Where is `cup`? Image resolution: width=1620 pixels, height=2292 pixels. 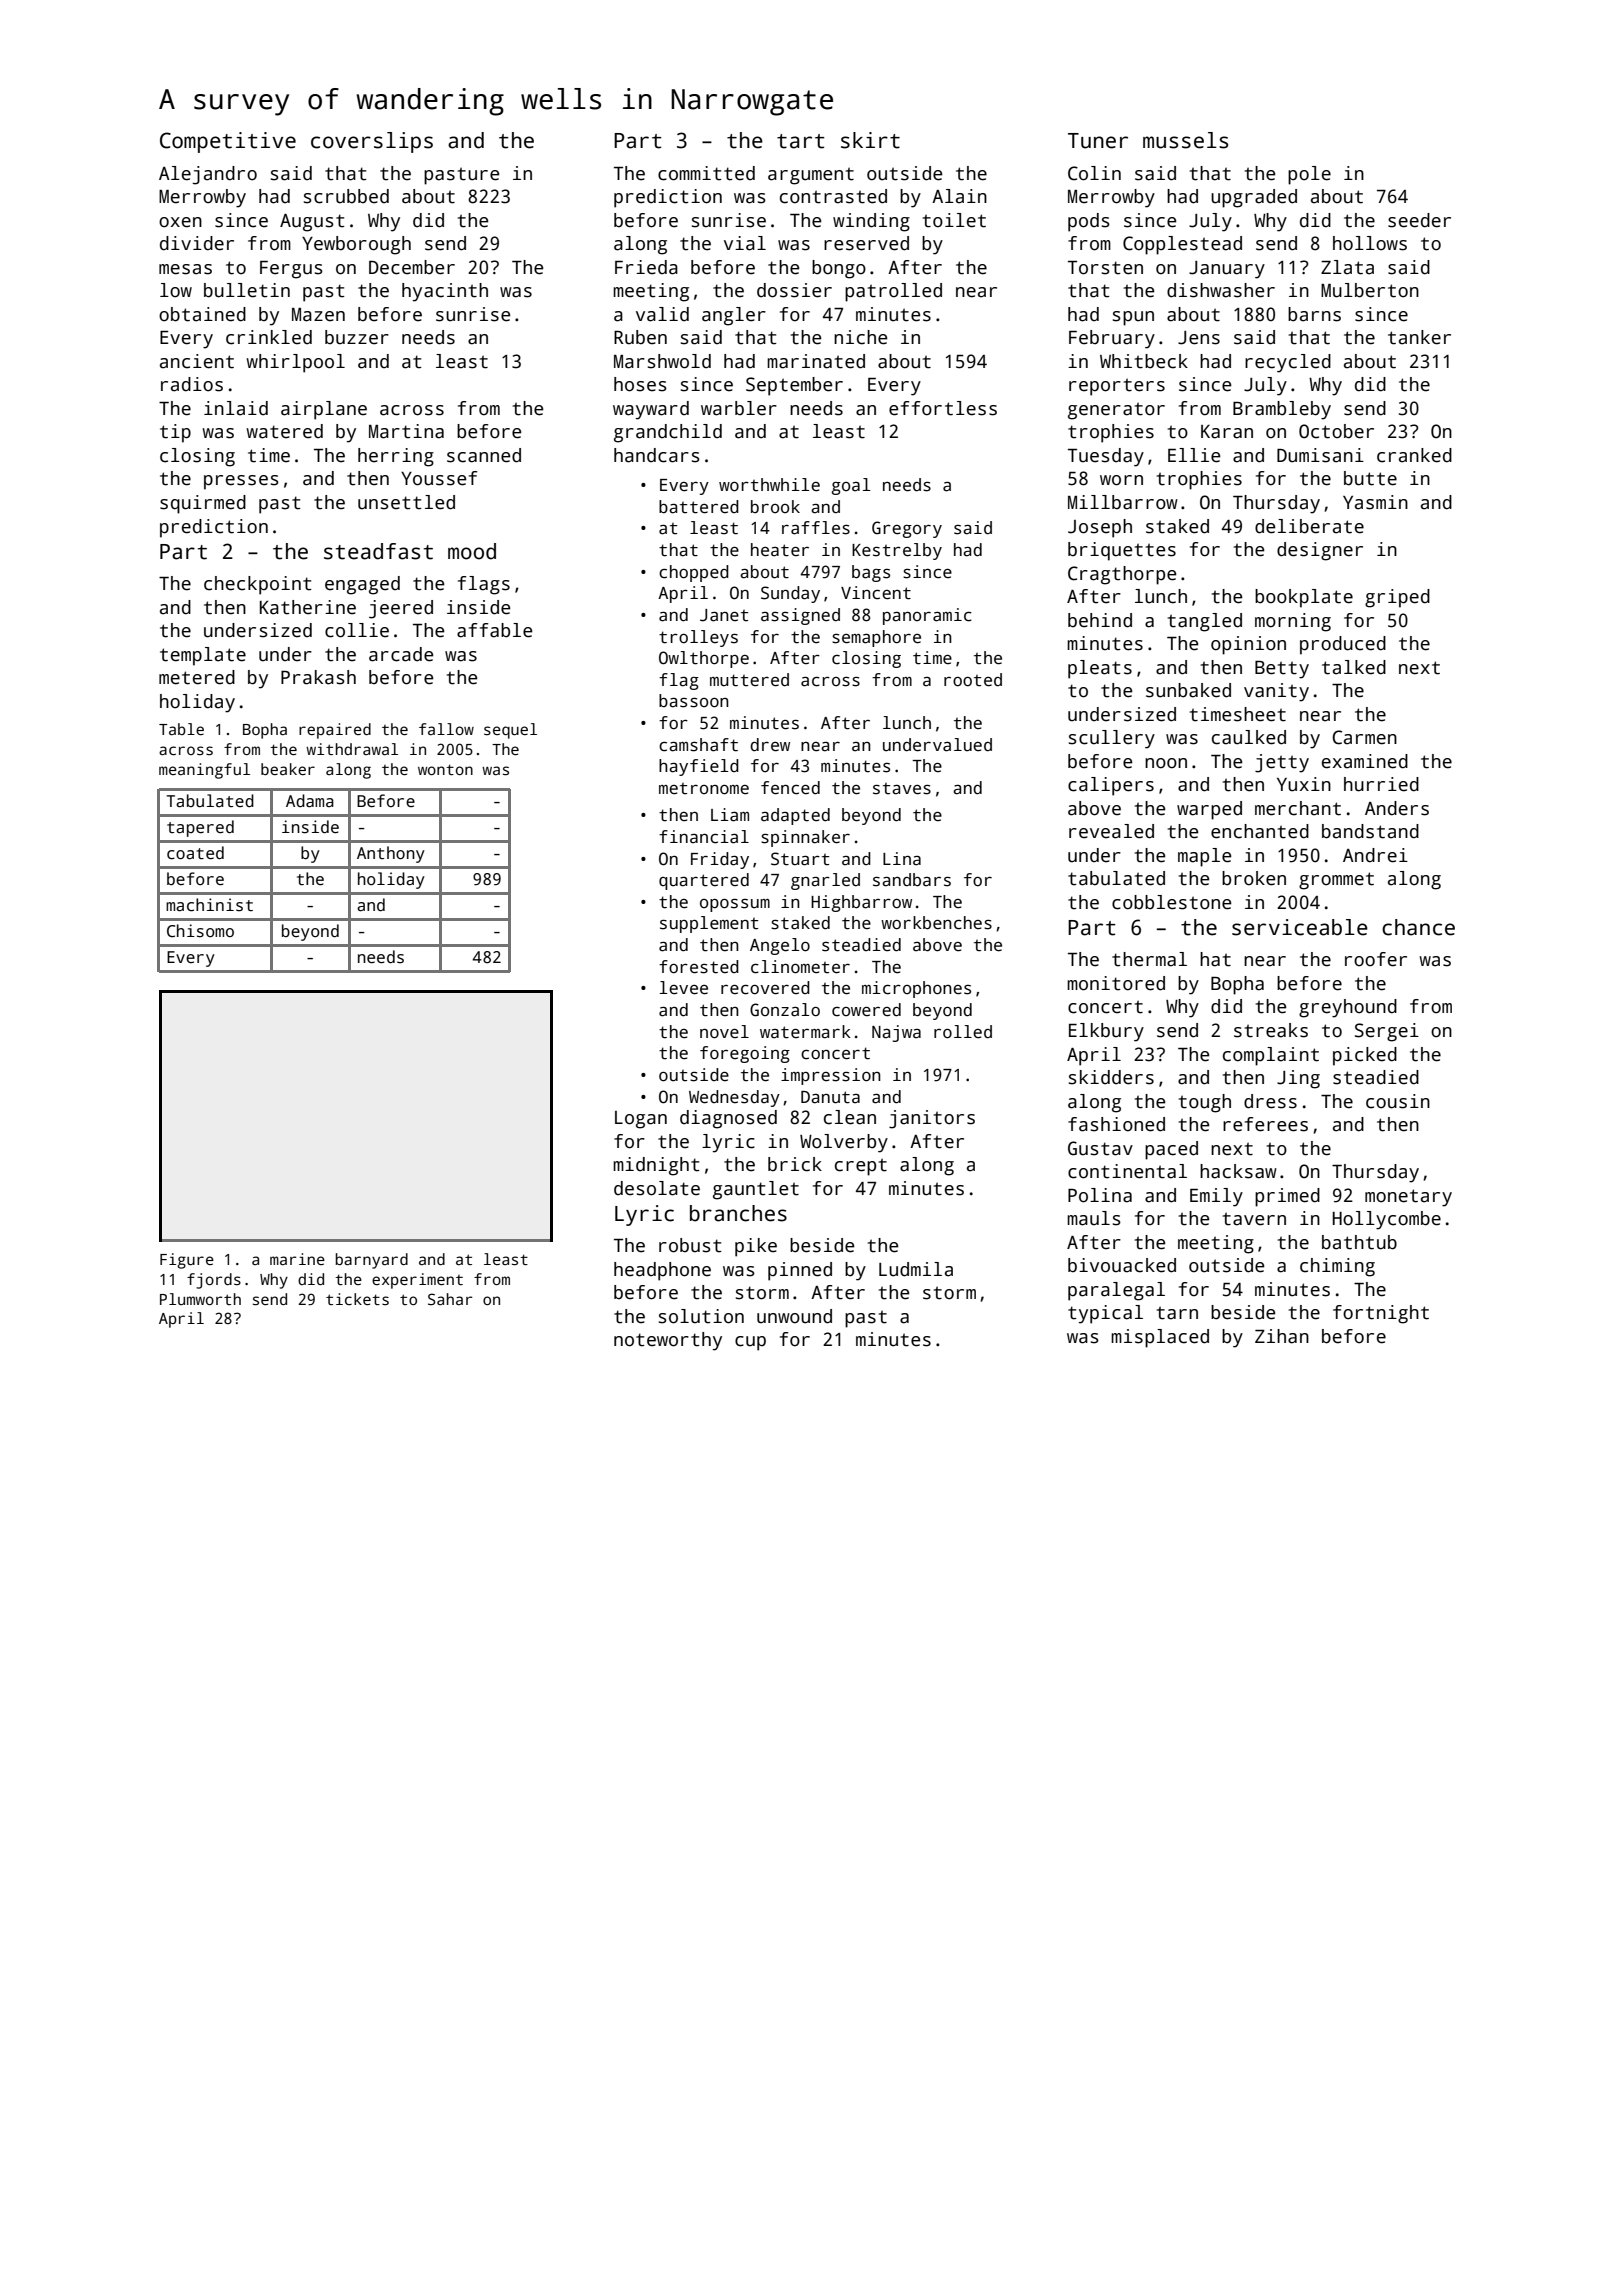 cup is located at coordinates (750, 1343).
